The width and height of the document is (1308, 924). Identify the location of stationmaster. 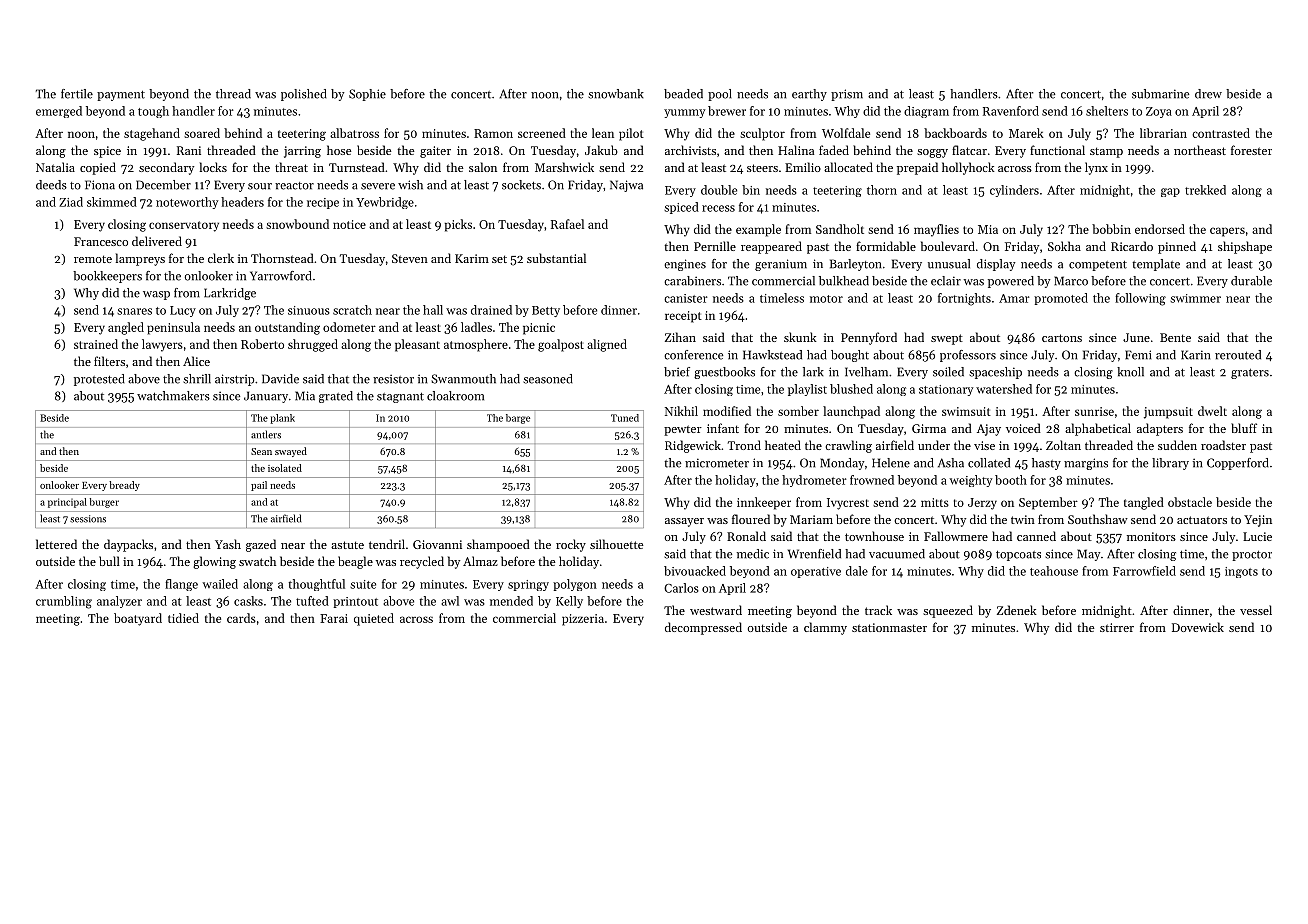
(889, 627).
